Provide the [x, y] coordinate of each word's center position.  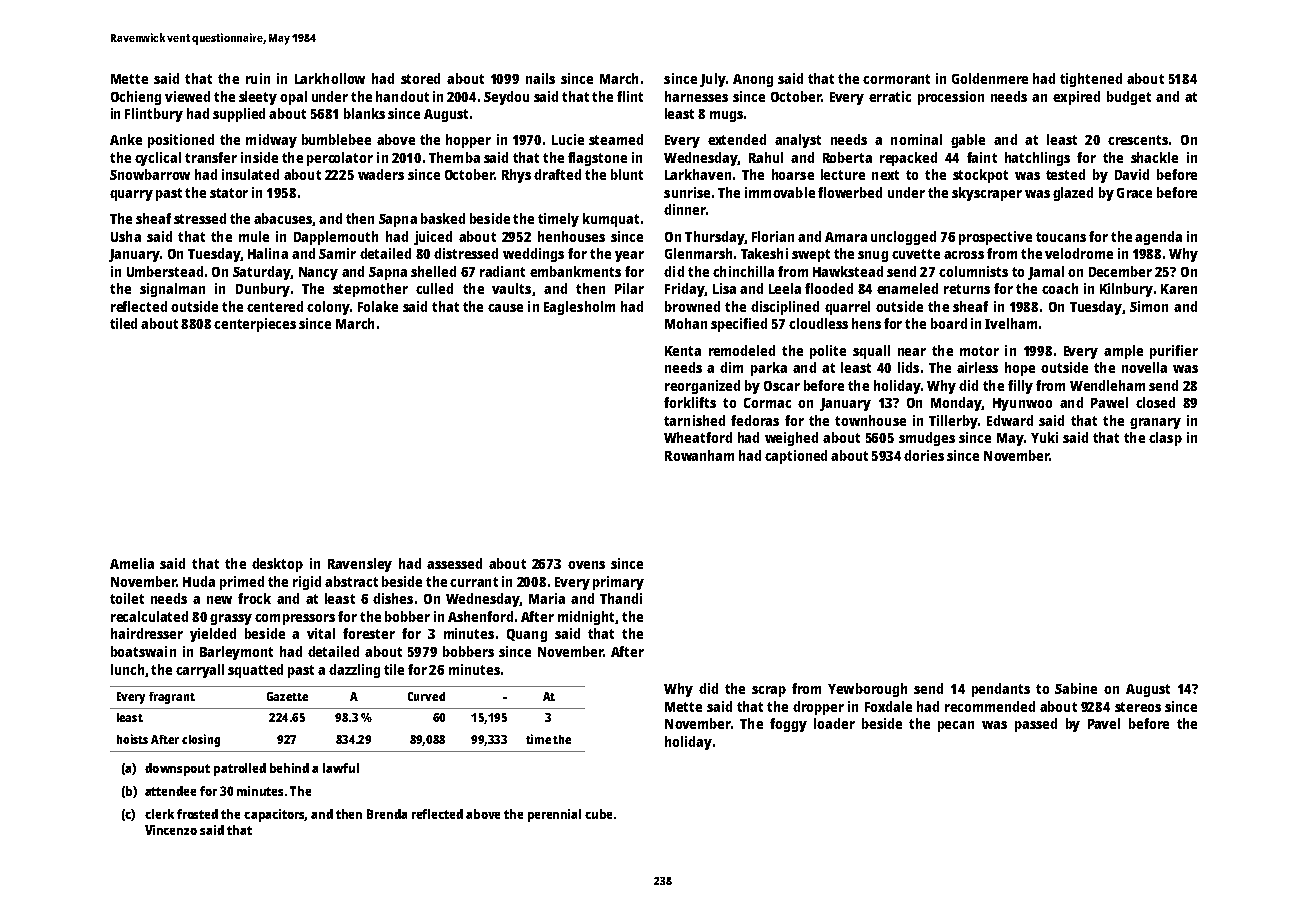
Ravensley [360, 565]
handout [402, 96]
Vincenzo [171, 830]
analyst [798, 141]
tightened [1091, 80]
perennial [554, 815]
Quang [527, 635]
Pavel [1104, 723]
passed [1036, 725]
